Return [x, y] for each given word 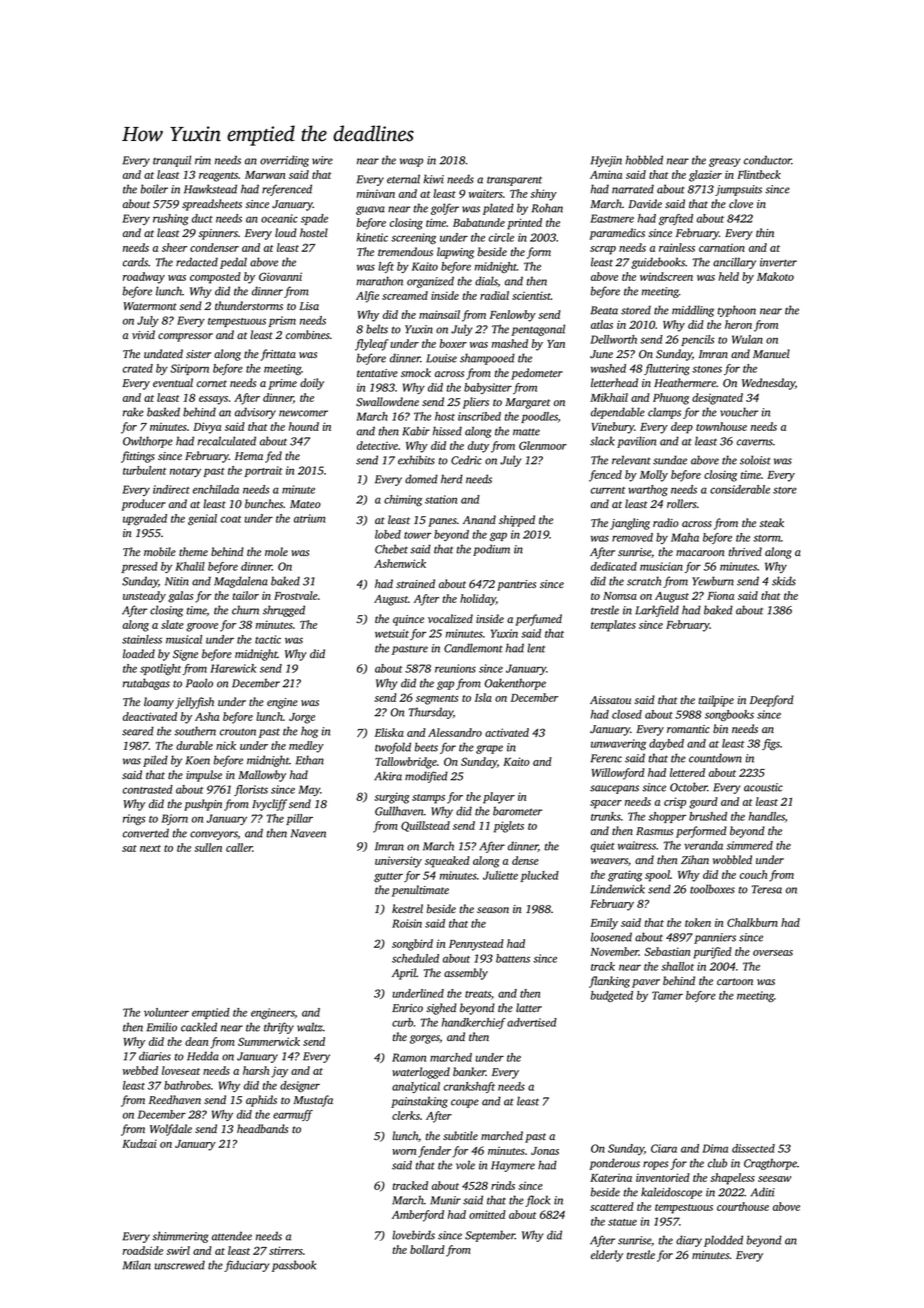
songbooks [729, 715]
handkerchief [474, 1023]
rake [133, 412]
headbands [262, 1128]
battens [513, 958]
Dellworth [613, 339]
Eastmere [612, 218]
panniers [715, 938]
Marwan [265, 175]
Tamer [667, 995]
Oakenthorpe [515, 684]
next [150, 848]
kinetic [372, 237]
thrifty [279, 1028]
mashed [510, 343]
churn [245, 610]
